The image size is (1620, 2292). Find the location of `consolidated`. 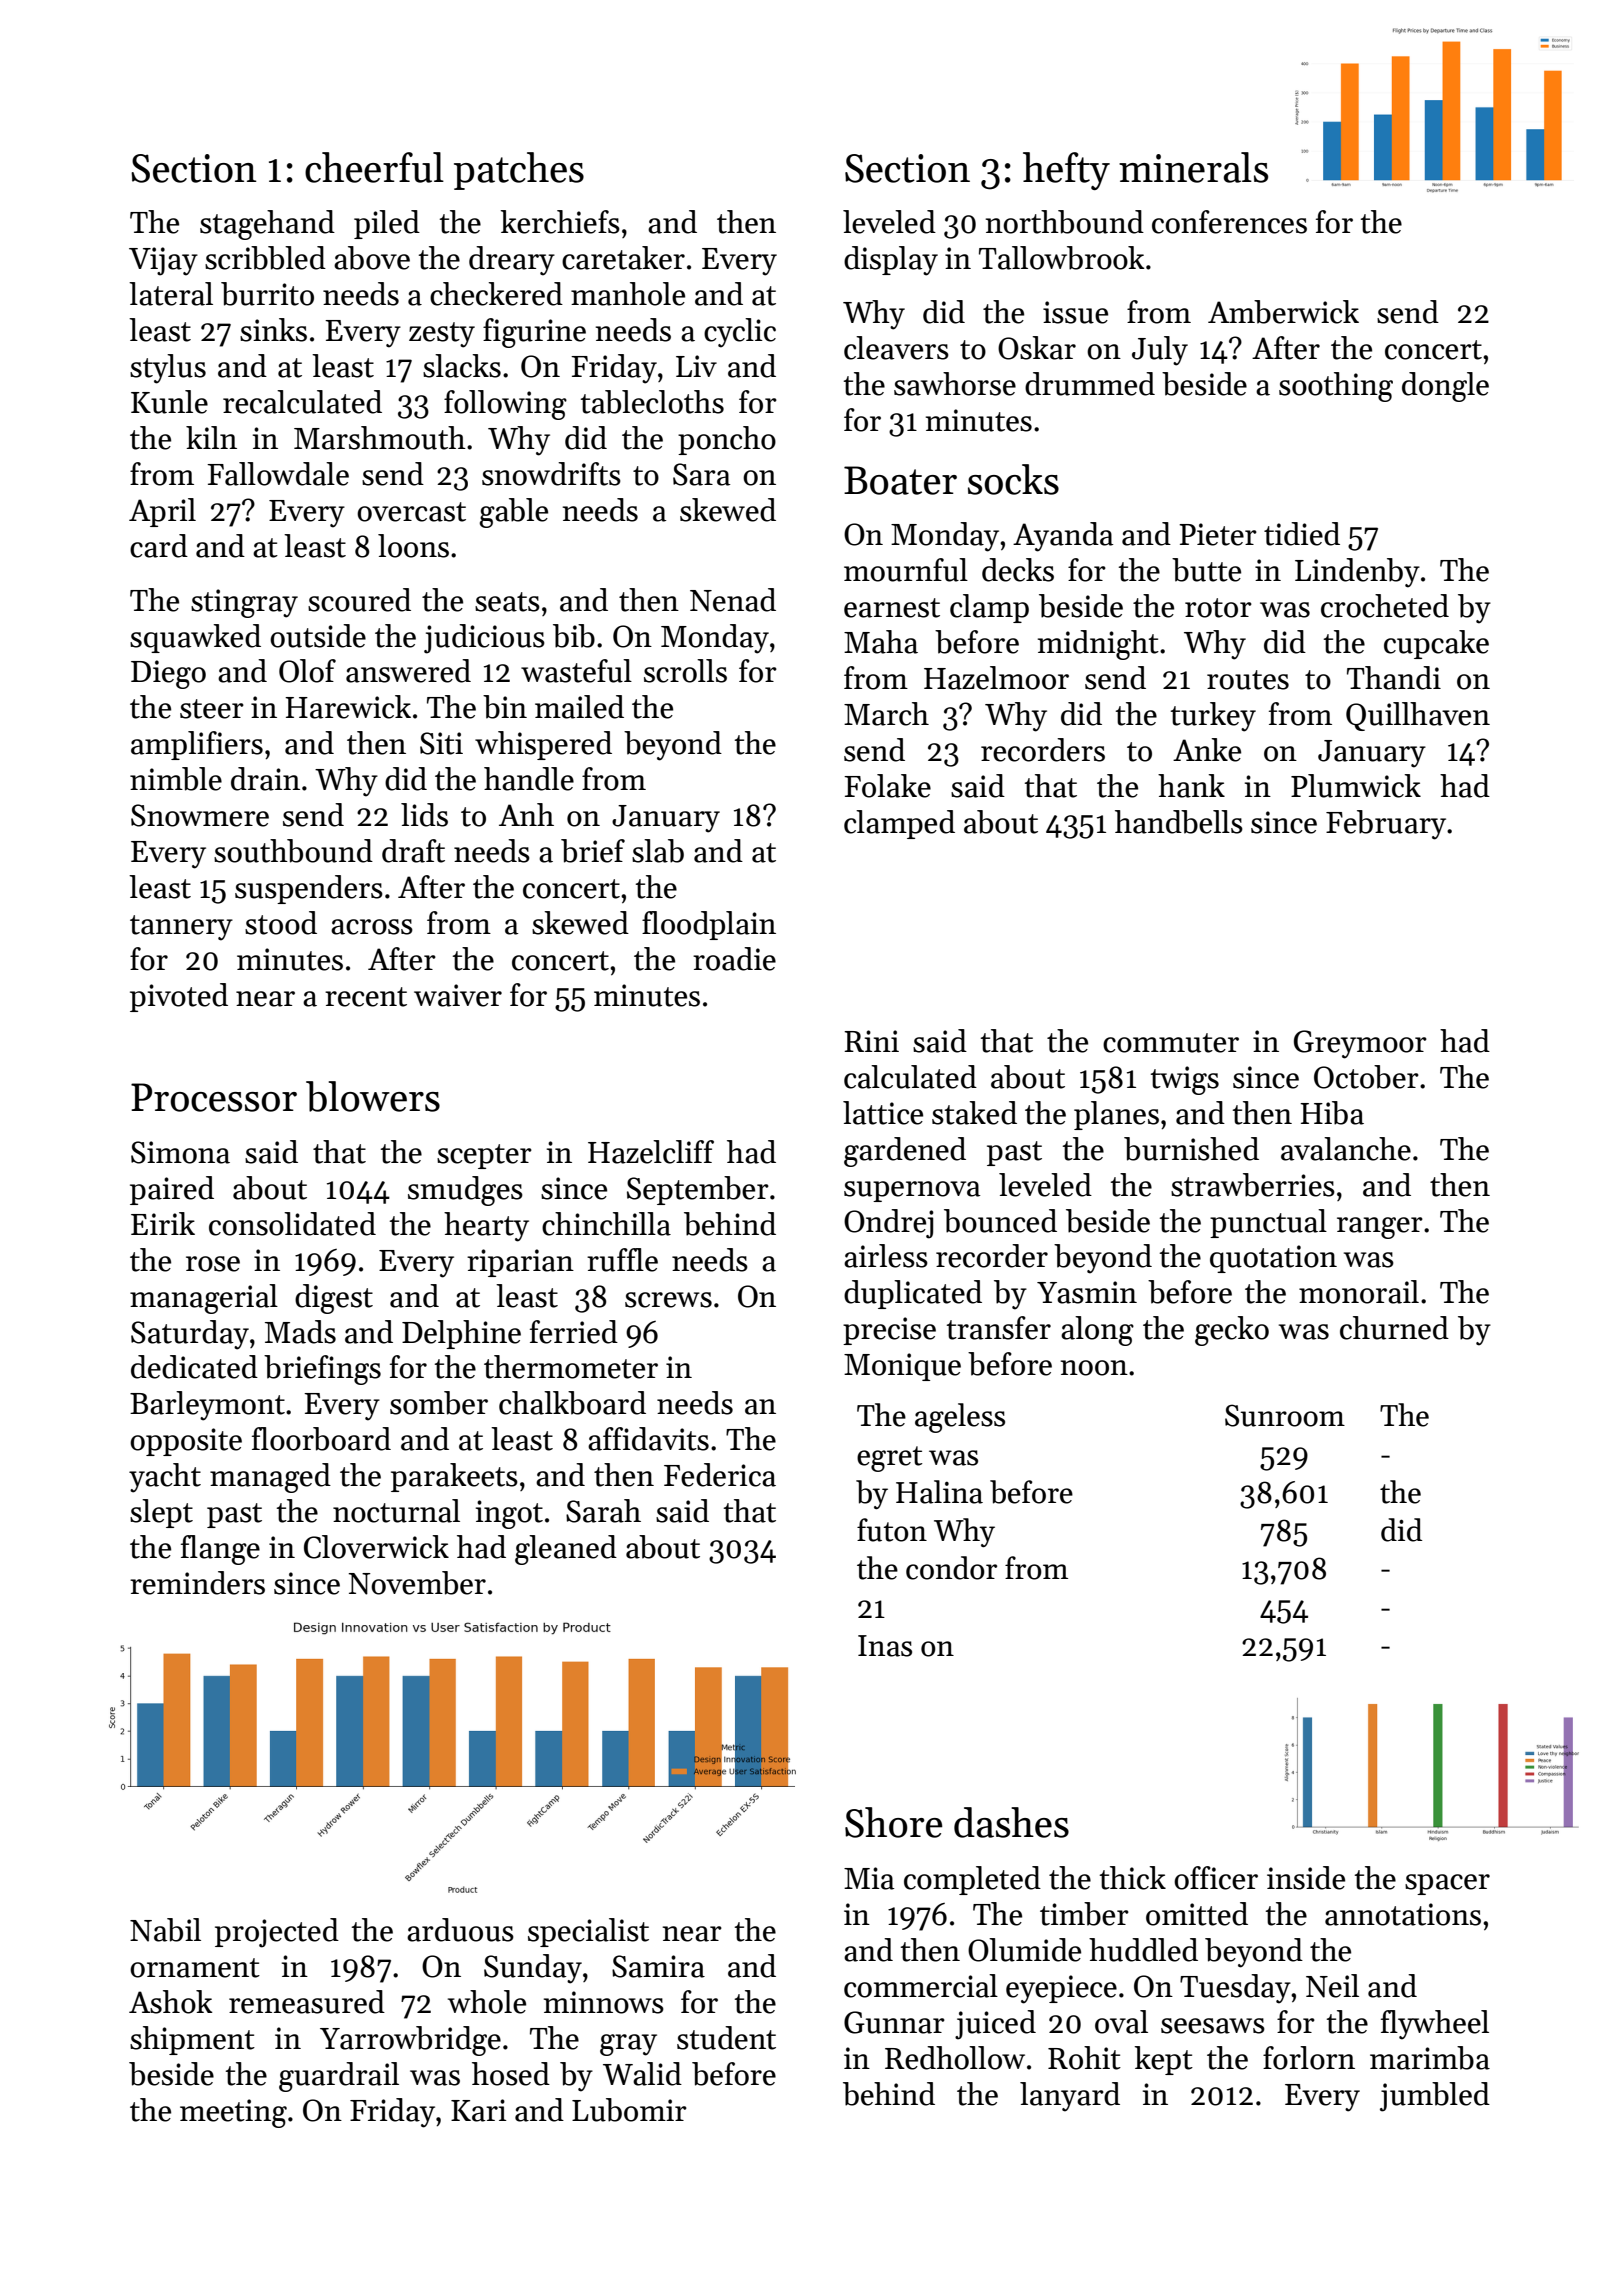

consolidated is located at coordinates (292, 1224).
